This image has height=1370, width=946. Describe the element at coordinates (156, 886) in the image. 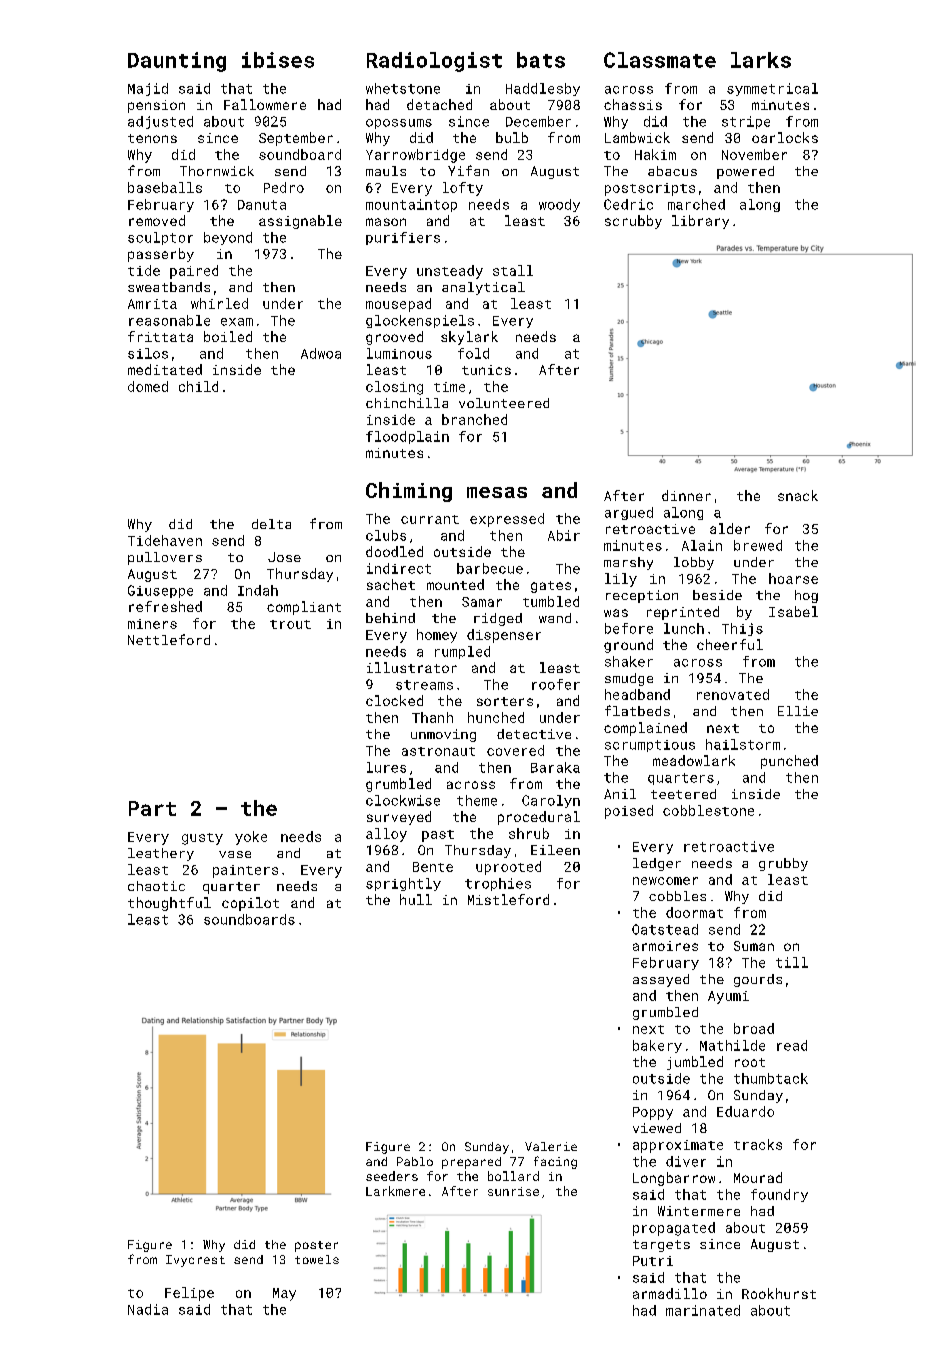

I see `chaotic` at that location.
